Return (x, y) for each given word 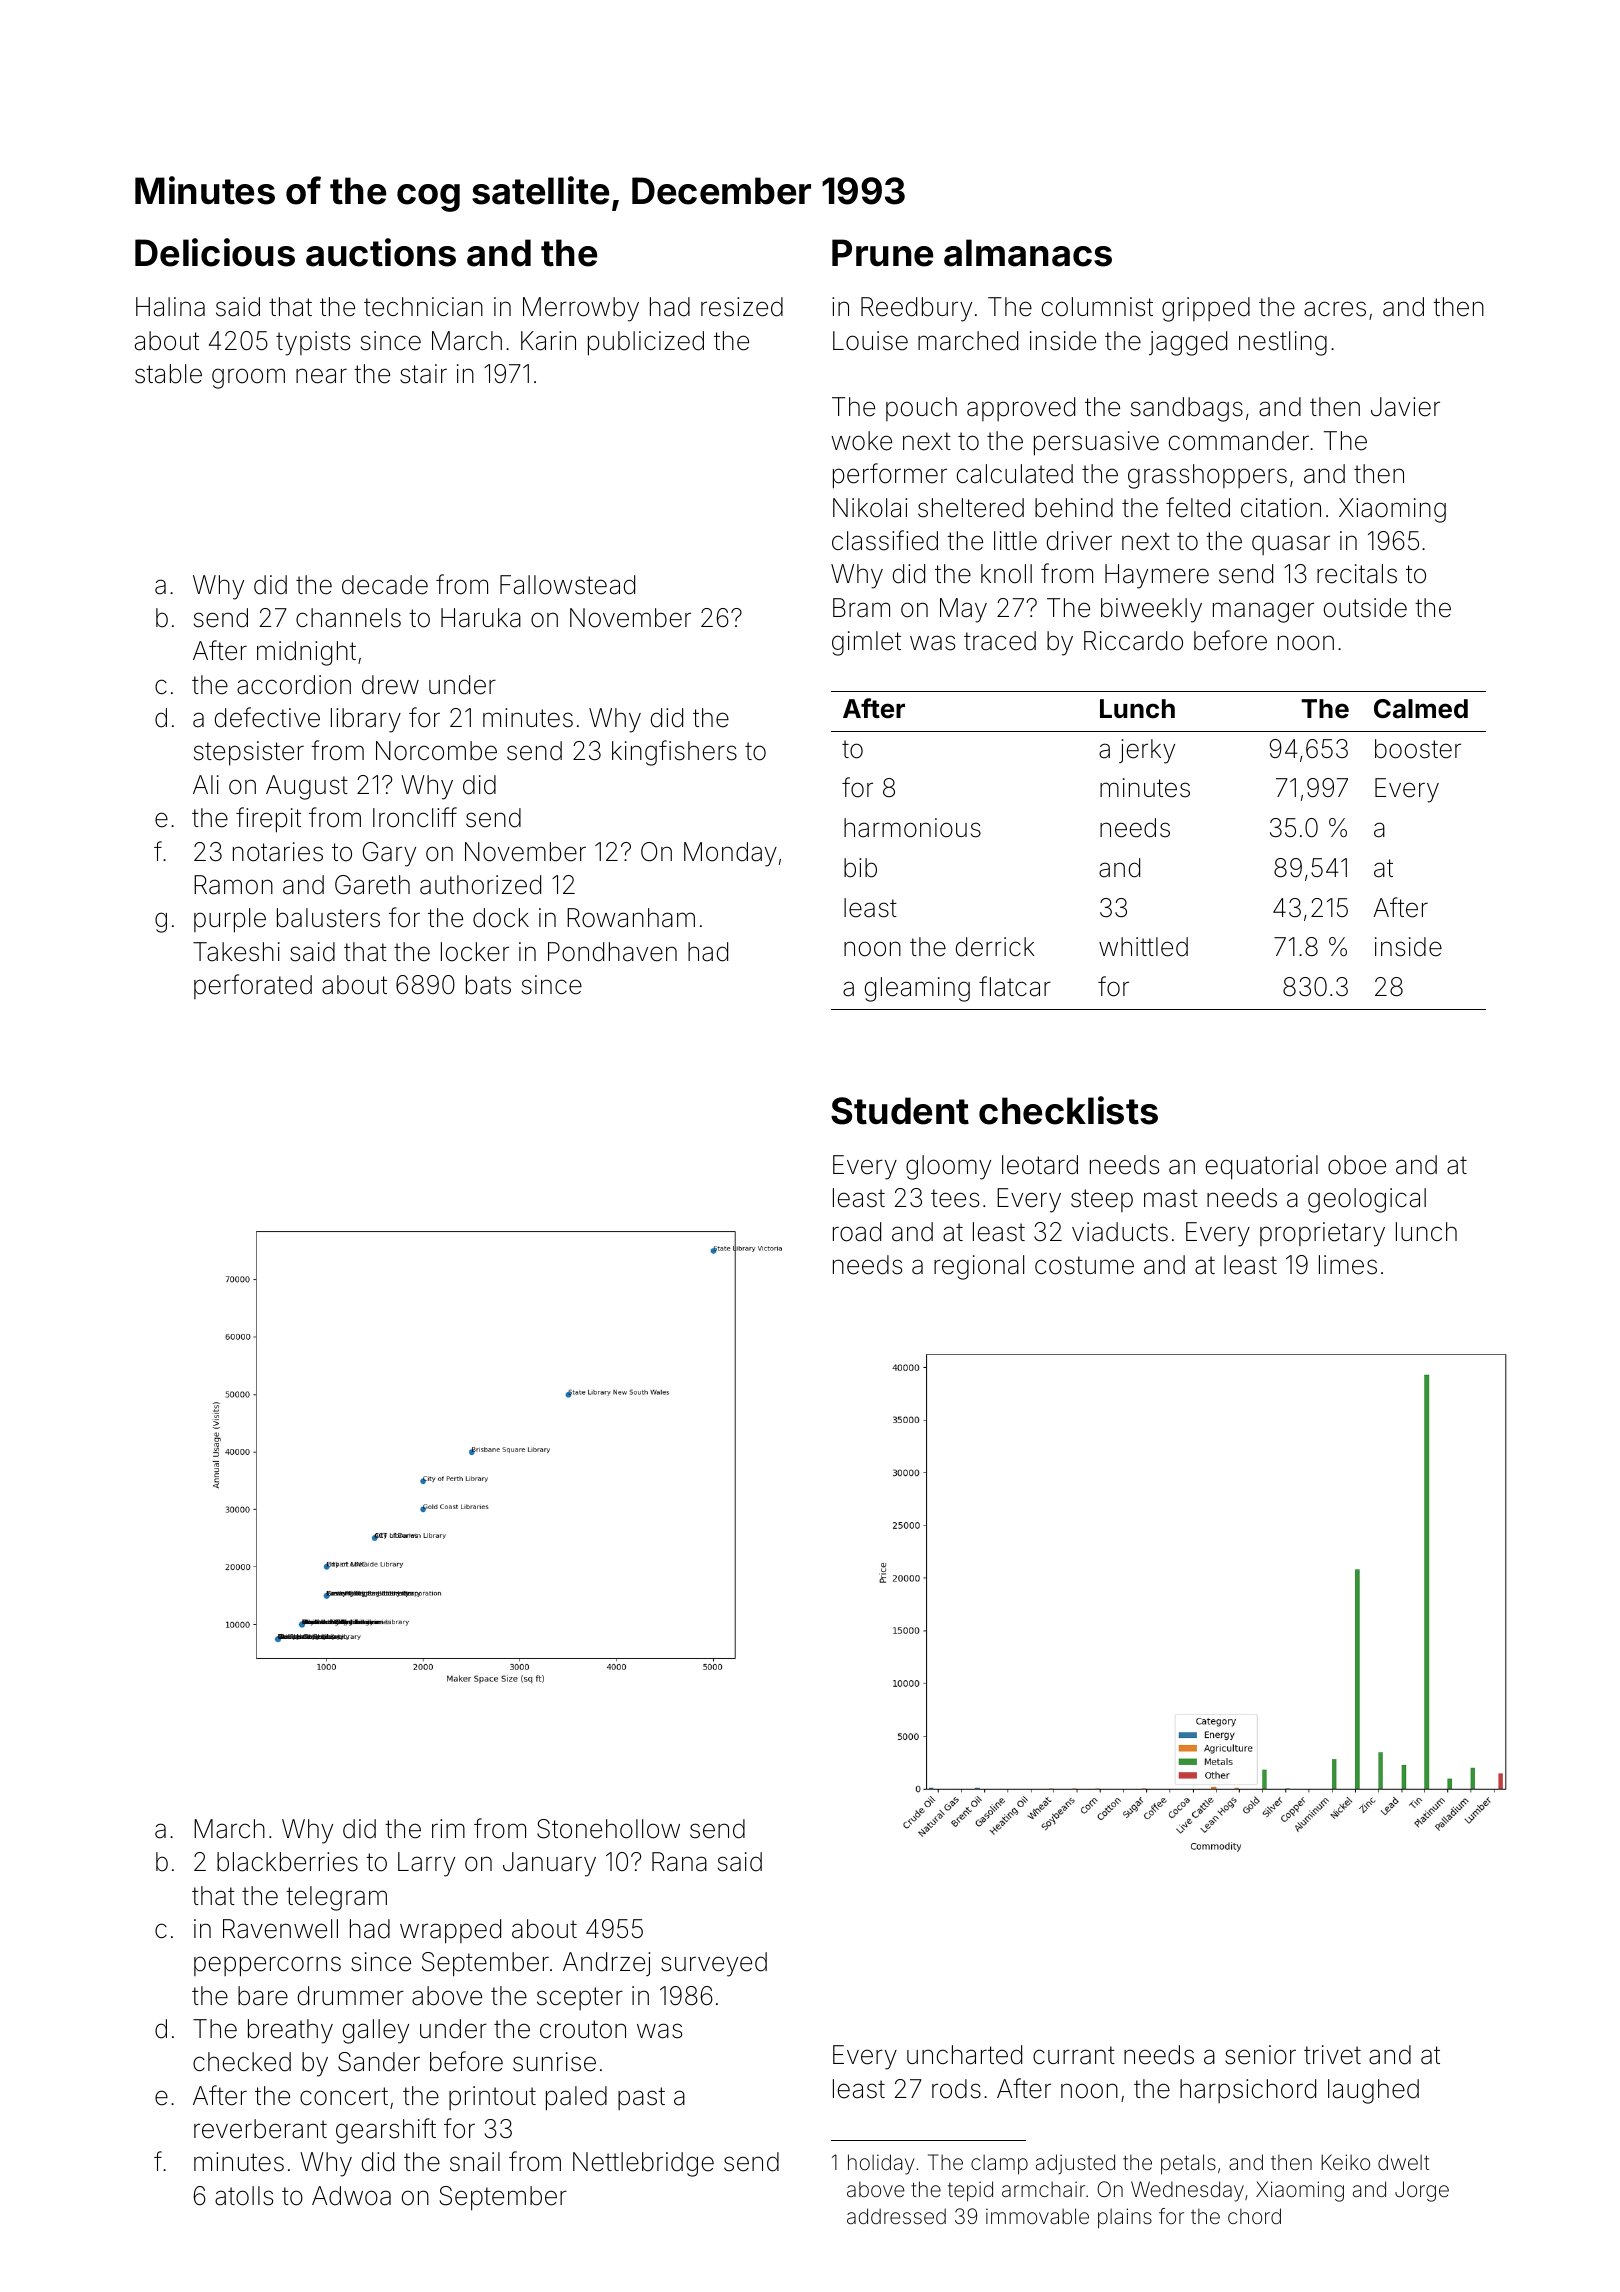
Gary (389, 854)
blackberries (287, 1862)
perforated (253, 986)
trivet (1332, 2055)
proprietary (1322, 1234)
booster (1418, 749)
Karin (548, 341)
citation (1281, 508)
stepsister (249, 753)
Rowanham (631, 918)
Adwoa (351, 2196)
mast (1171, 1198)
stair (423, 374)
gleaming (917, 989)
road (857, 1232)
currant (1074, 2055)
